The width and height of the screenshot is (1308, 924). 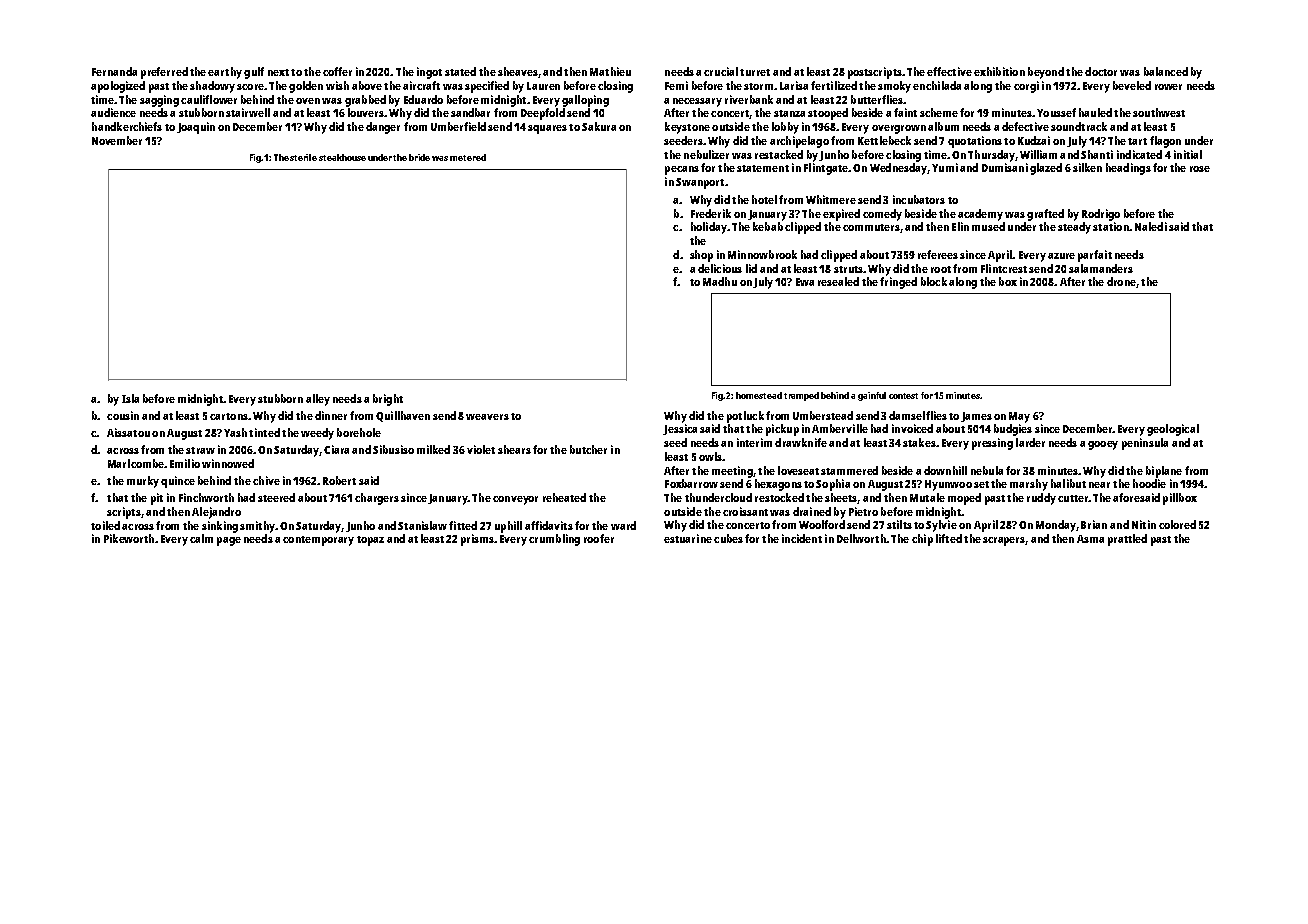 What do you see at coordinates (123, 415) in the screenshot?
I see `cousin` at bounding box center [123, 415].
